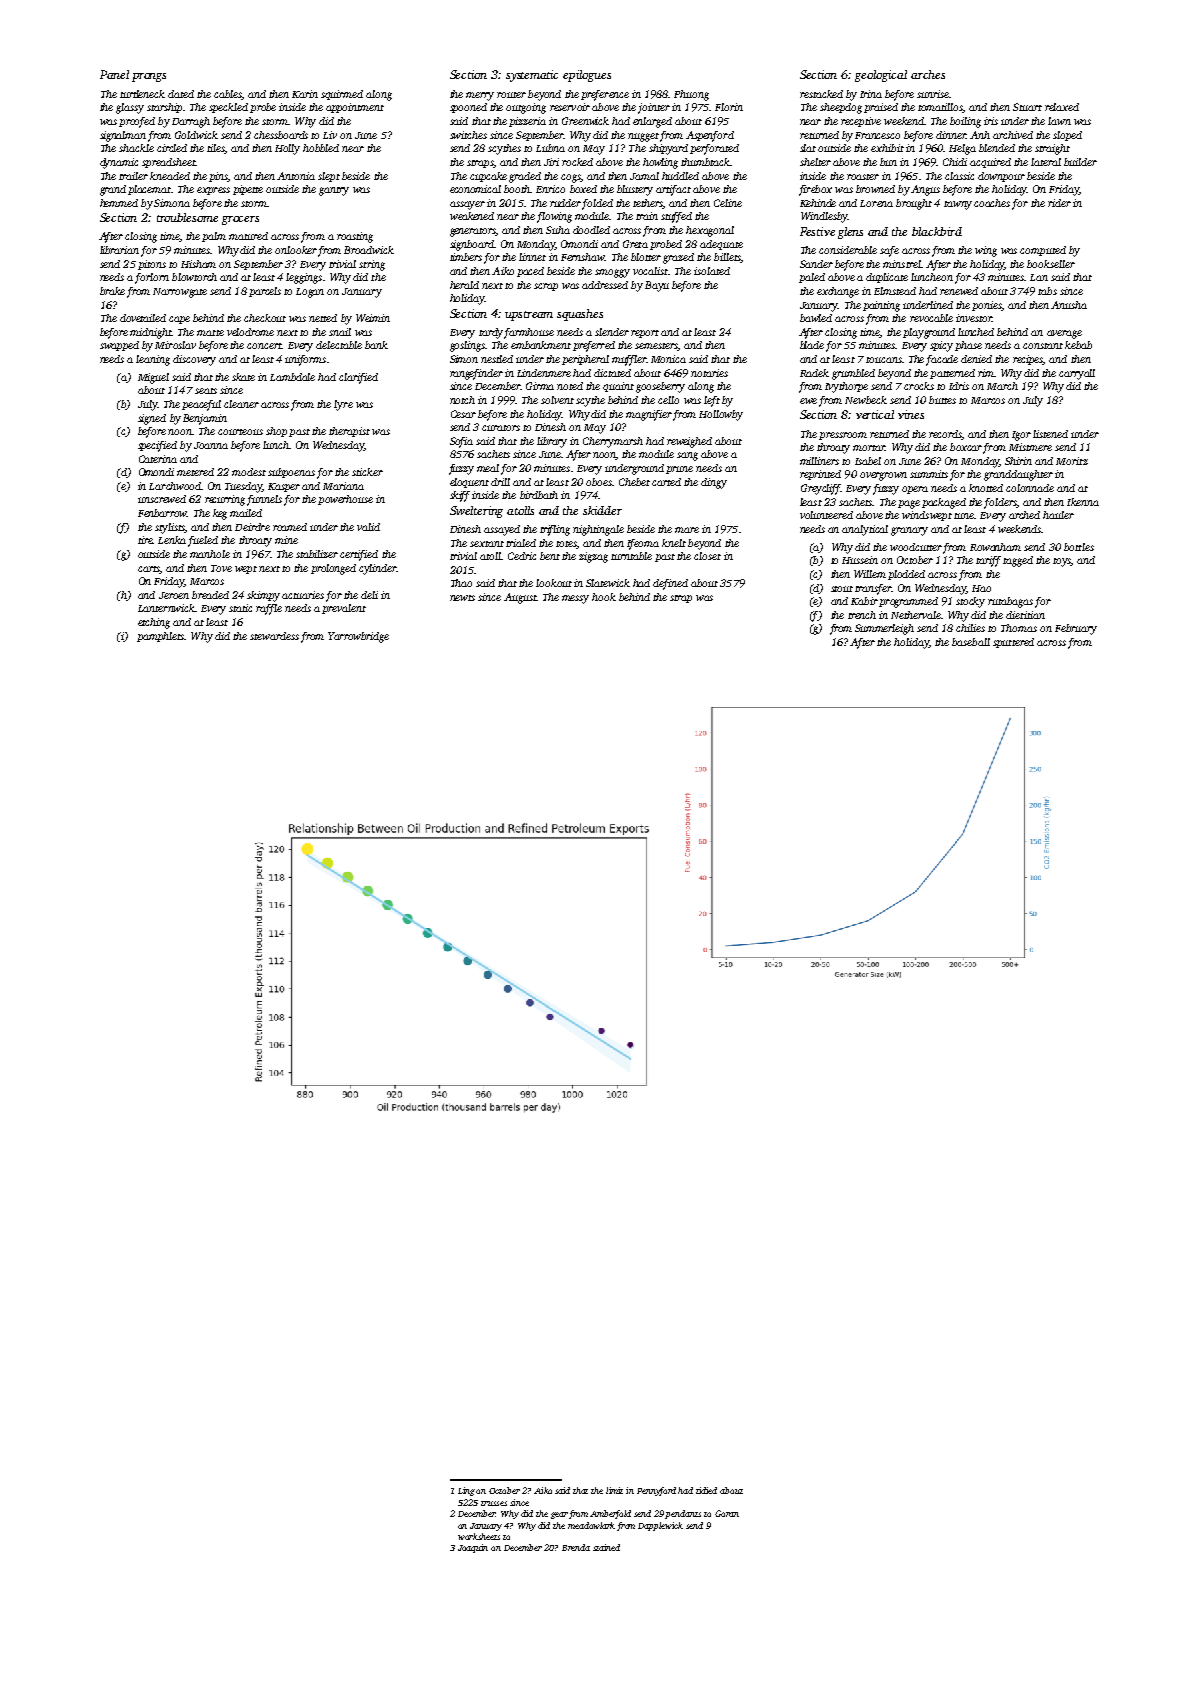  Describe the element at coordinates (884, 629) in the document. I see `Summerleigh` at that location.
